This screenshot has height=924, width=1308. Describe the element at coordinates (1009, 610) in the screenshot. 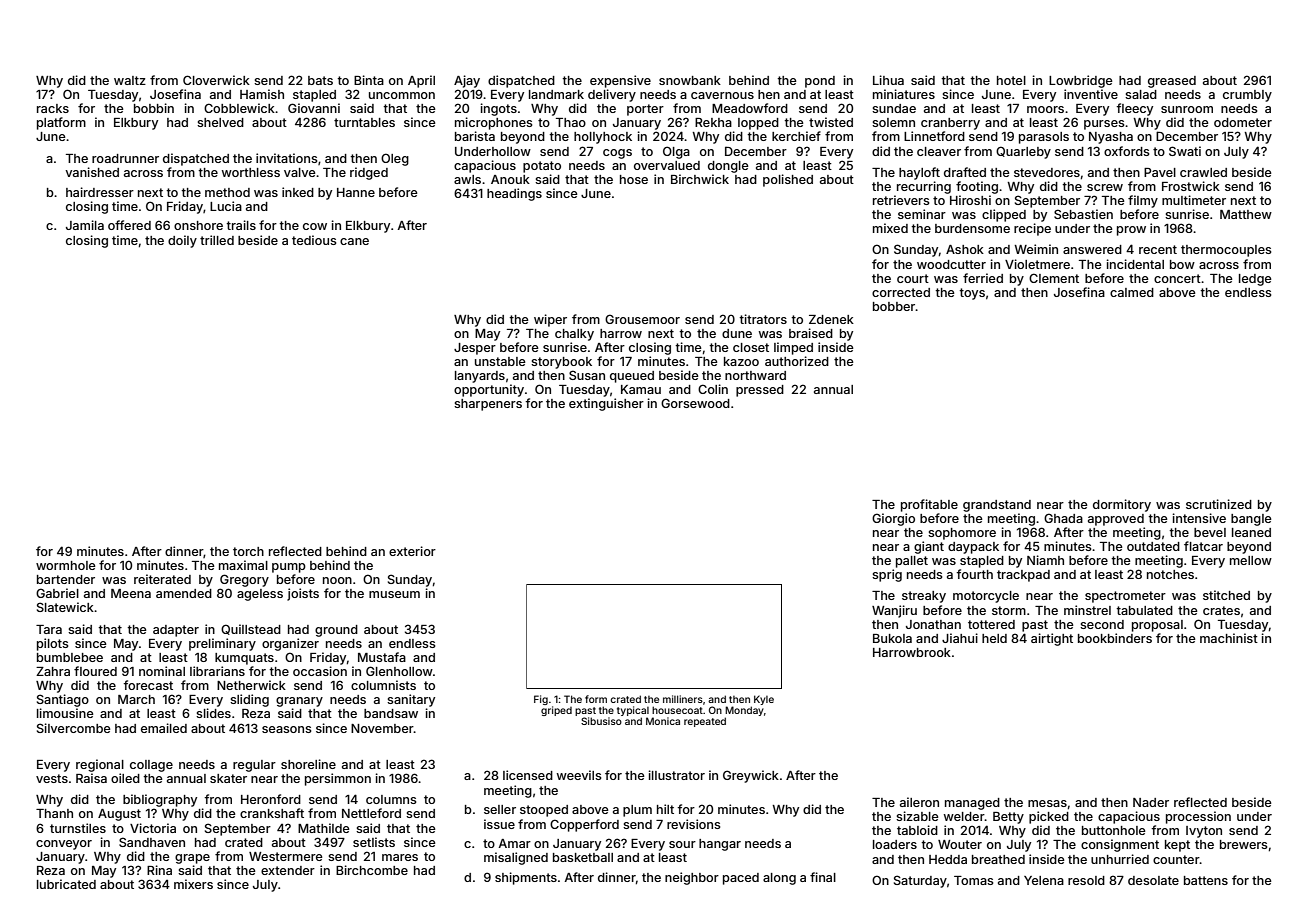

I see `storm` at that location.
